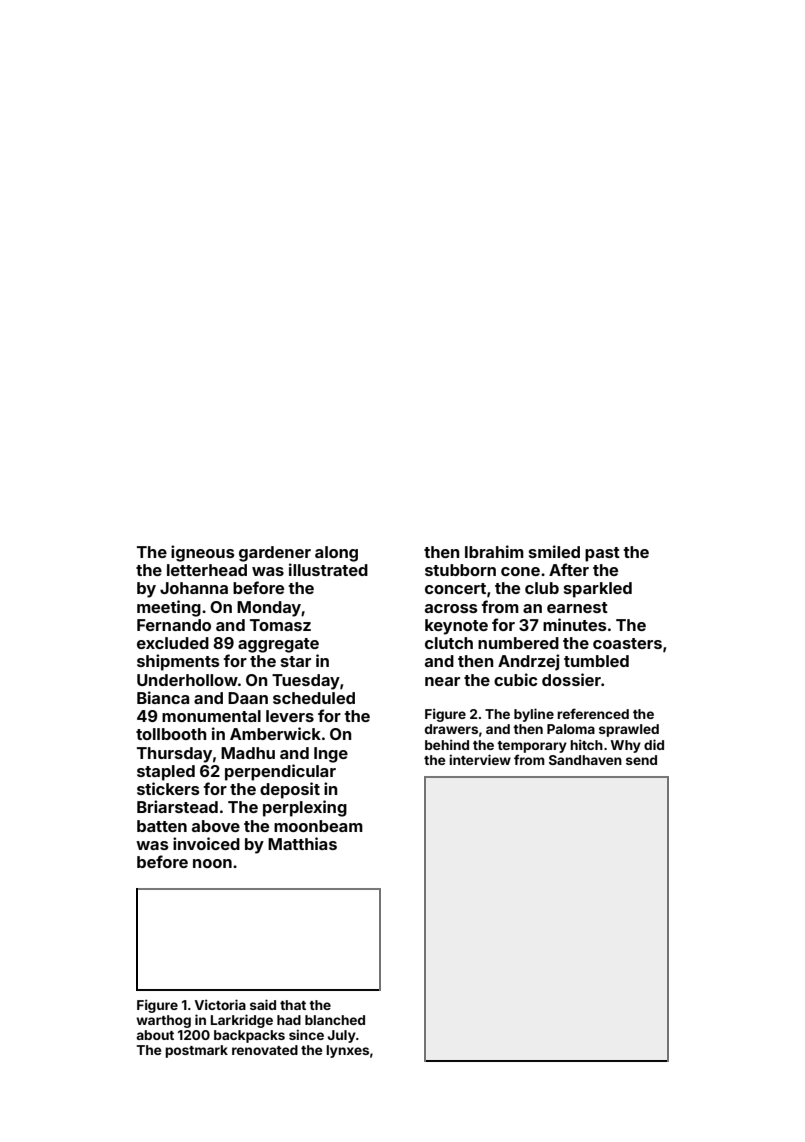 This image has height=1142, width=805. Describe the element at coordinates (480, 759) in the image. I see `interview` at that location.
